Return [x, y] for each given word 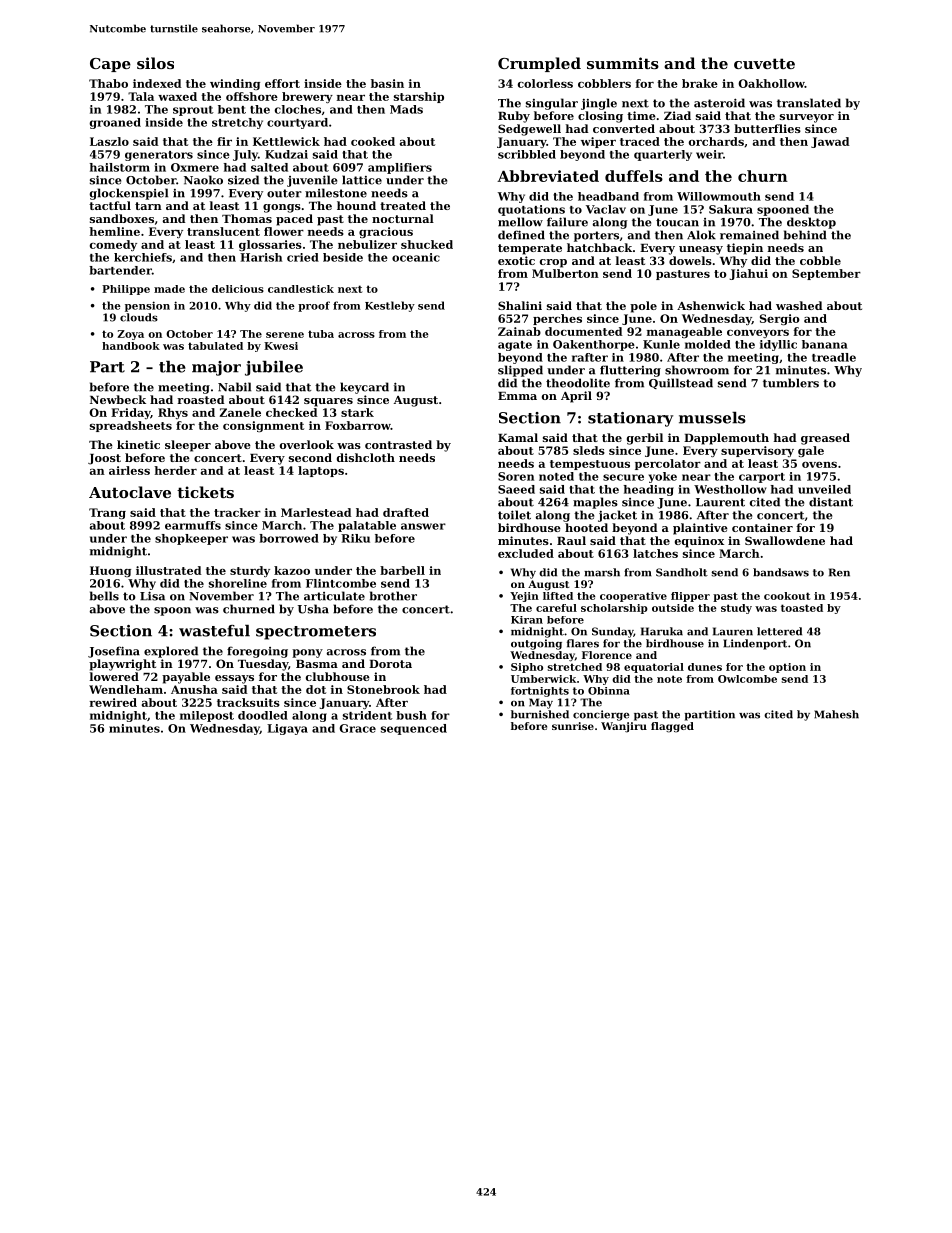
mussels [712, 418]
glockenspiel [129, 194]
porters [596, 236]
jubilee [274, 368]
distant [831, 502]
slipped [520, 371]
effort [282, 83]
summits [623, 63]
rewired [113, 702]
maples [595, 503]
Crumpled [539, 64]
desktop [811, 223]
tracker [237, 512]
